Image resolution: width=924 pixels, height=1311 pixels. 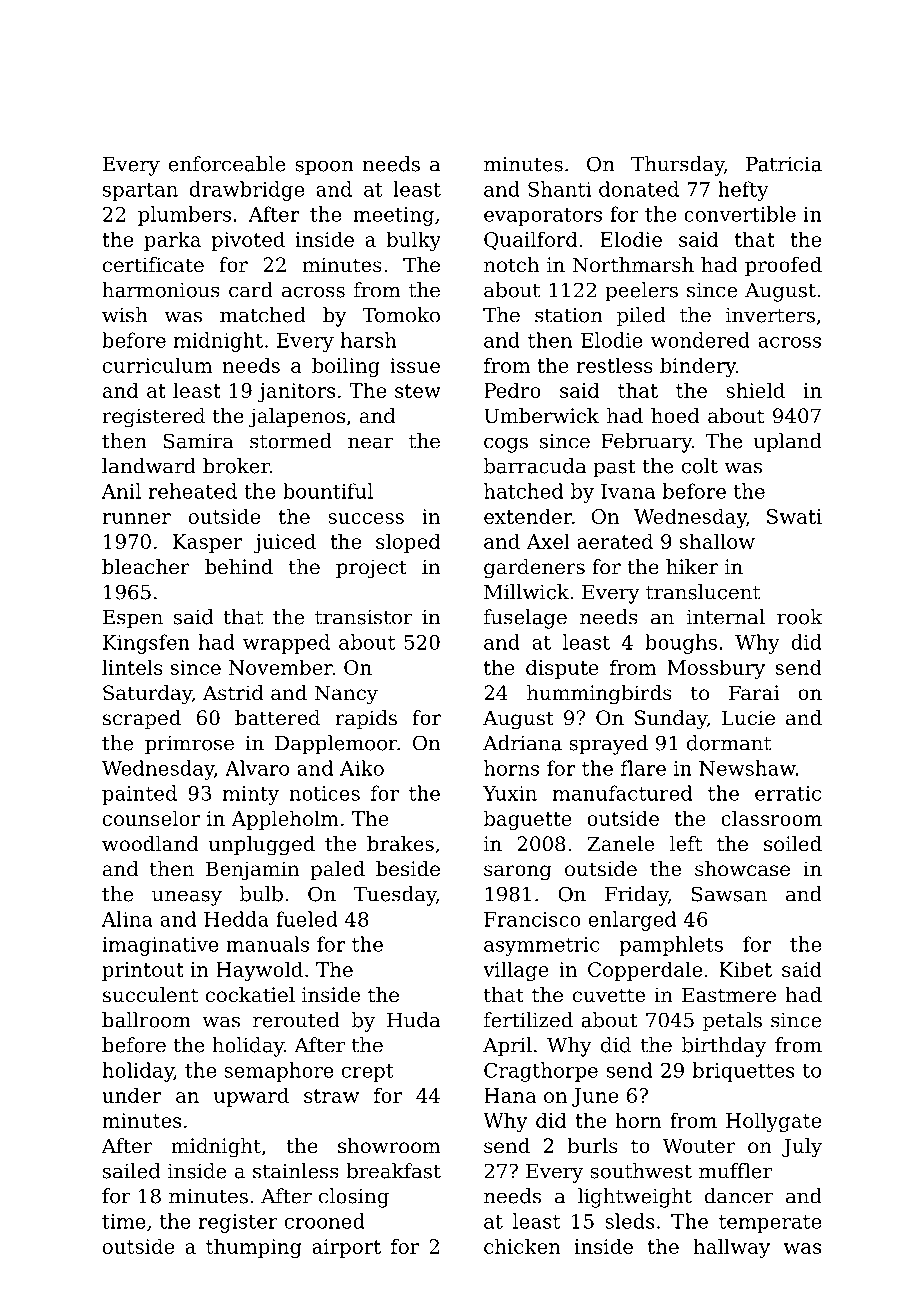 I want to click on Kingsfen, so click(x=146, y=644).
